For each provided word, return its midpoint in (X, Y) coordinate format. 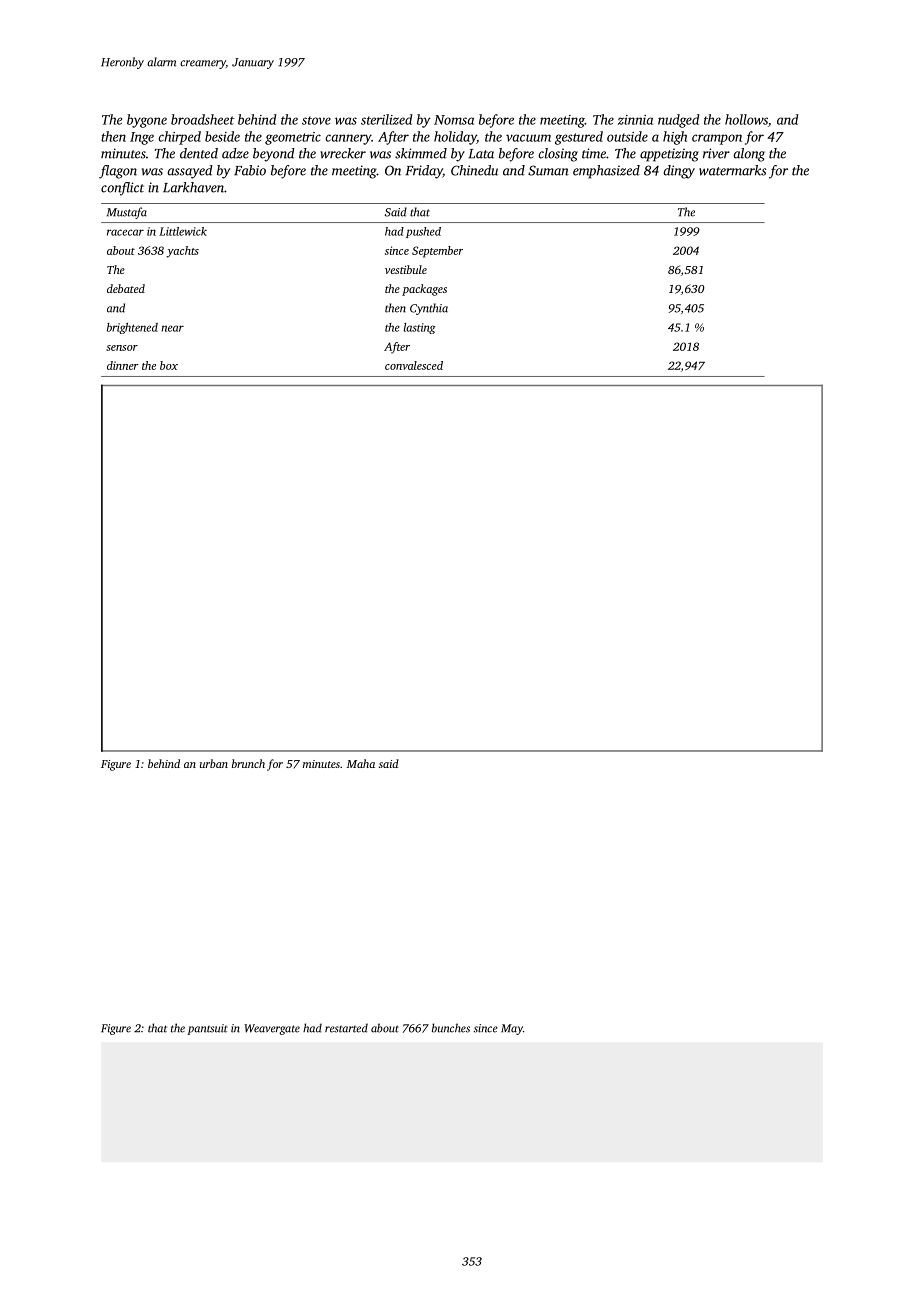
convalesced (414, 365)
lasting (420, 328)
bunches (451, 1028)
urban (214, 763)
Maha (361, 763)
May (512, 1029)
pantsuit (207, 1029)
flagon (118, 172)
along (749, 155)
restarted (346, 1028)
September (437, 252)
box (169, 365)
